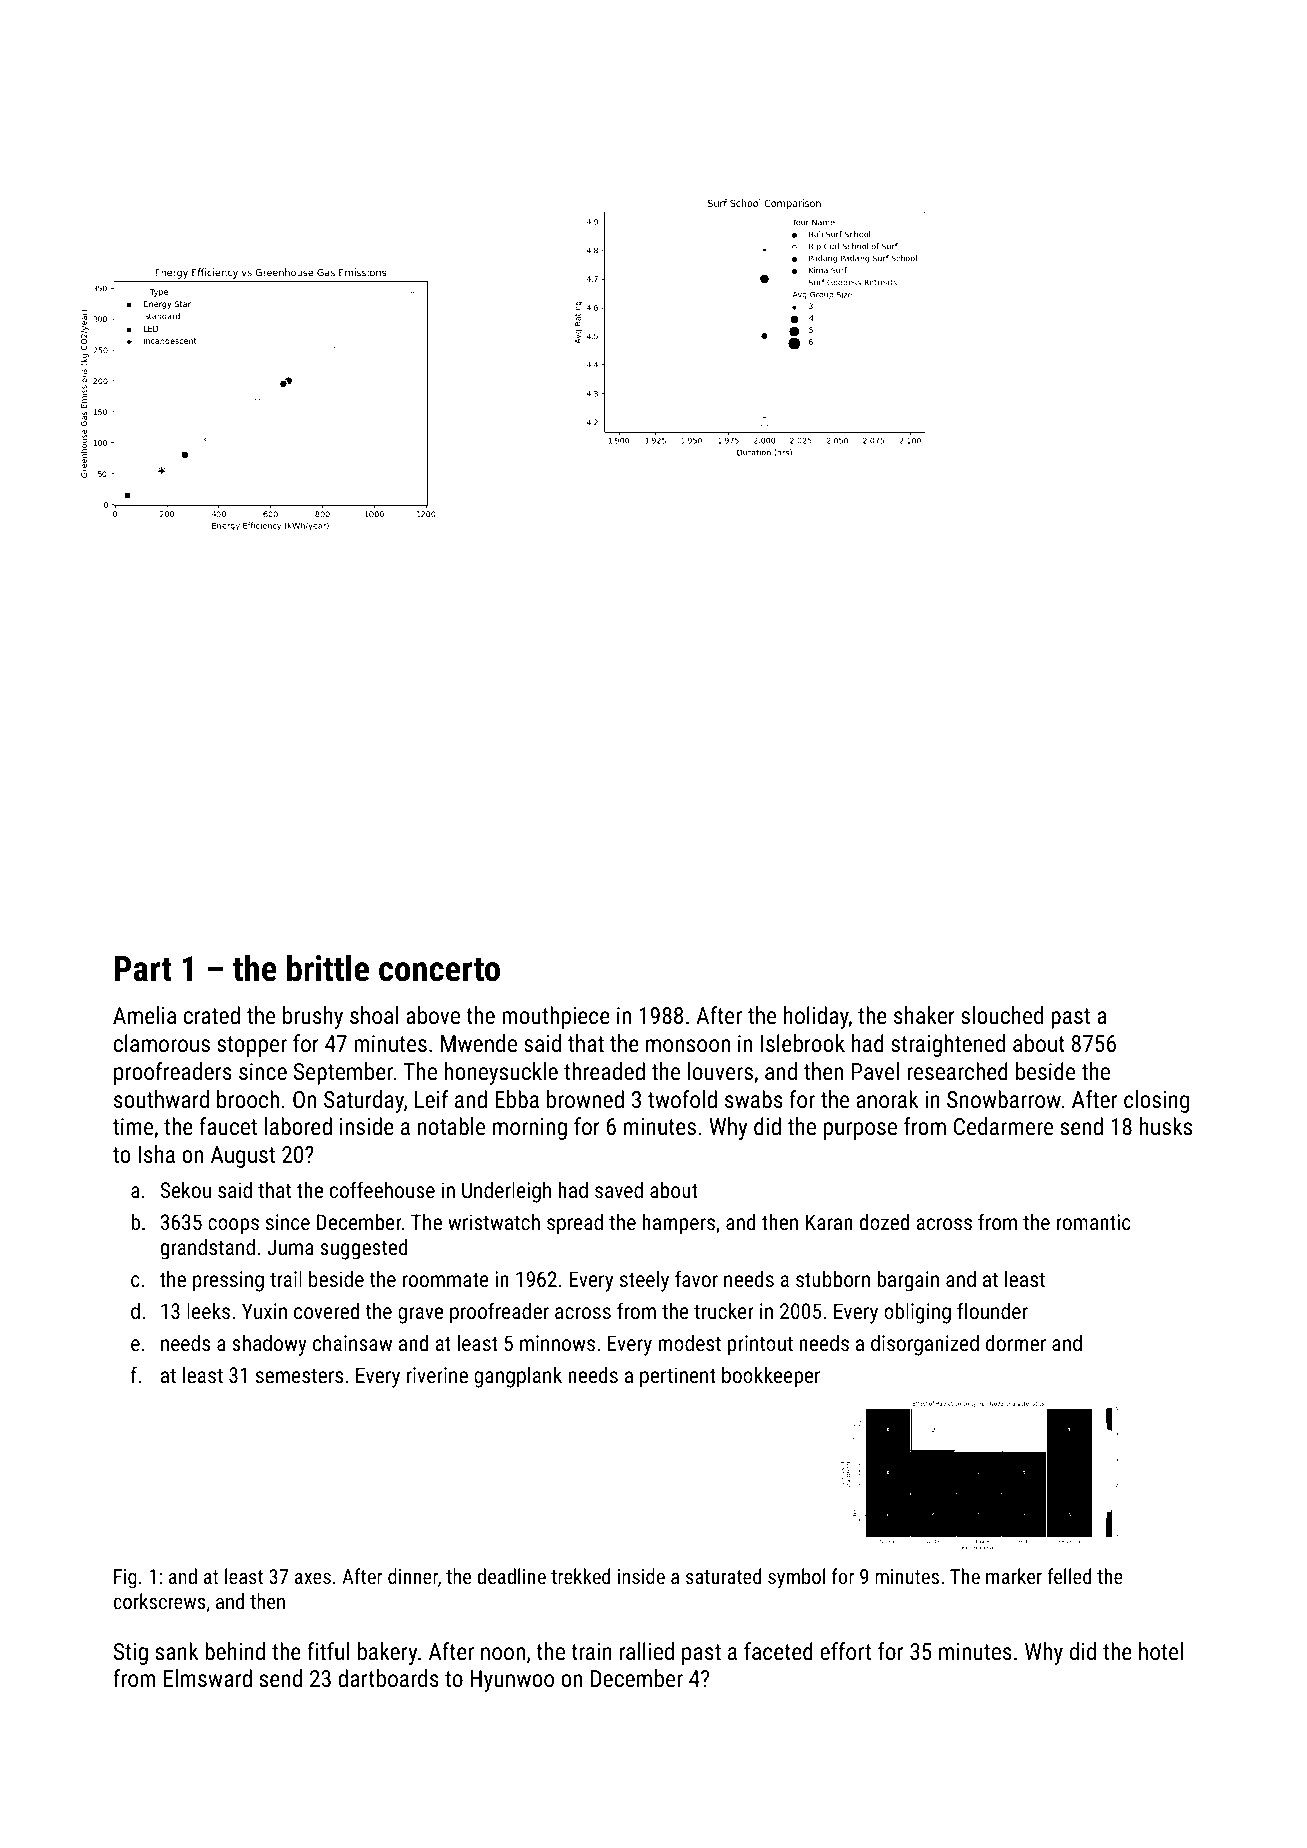  I want to click on leeks, so click(208, 1310).
